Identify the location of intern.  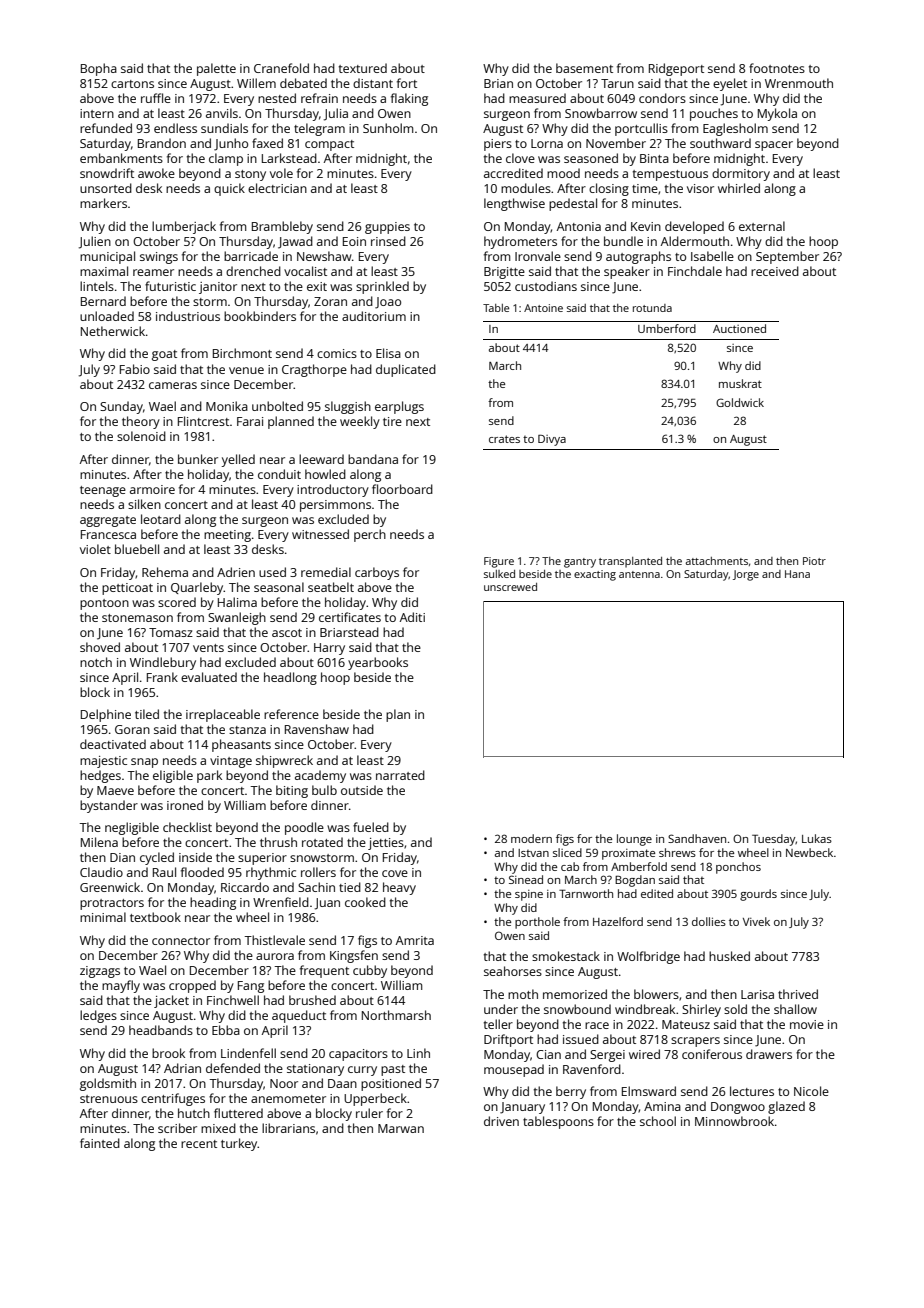
(97, 113).
